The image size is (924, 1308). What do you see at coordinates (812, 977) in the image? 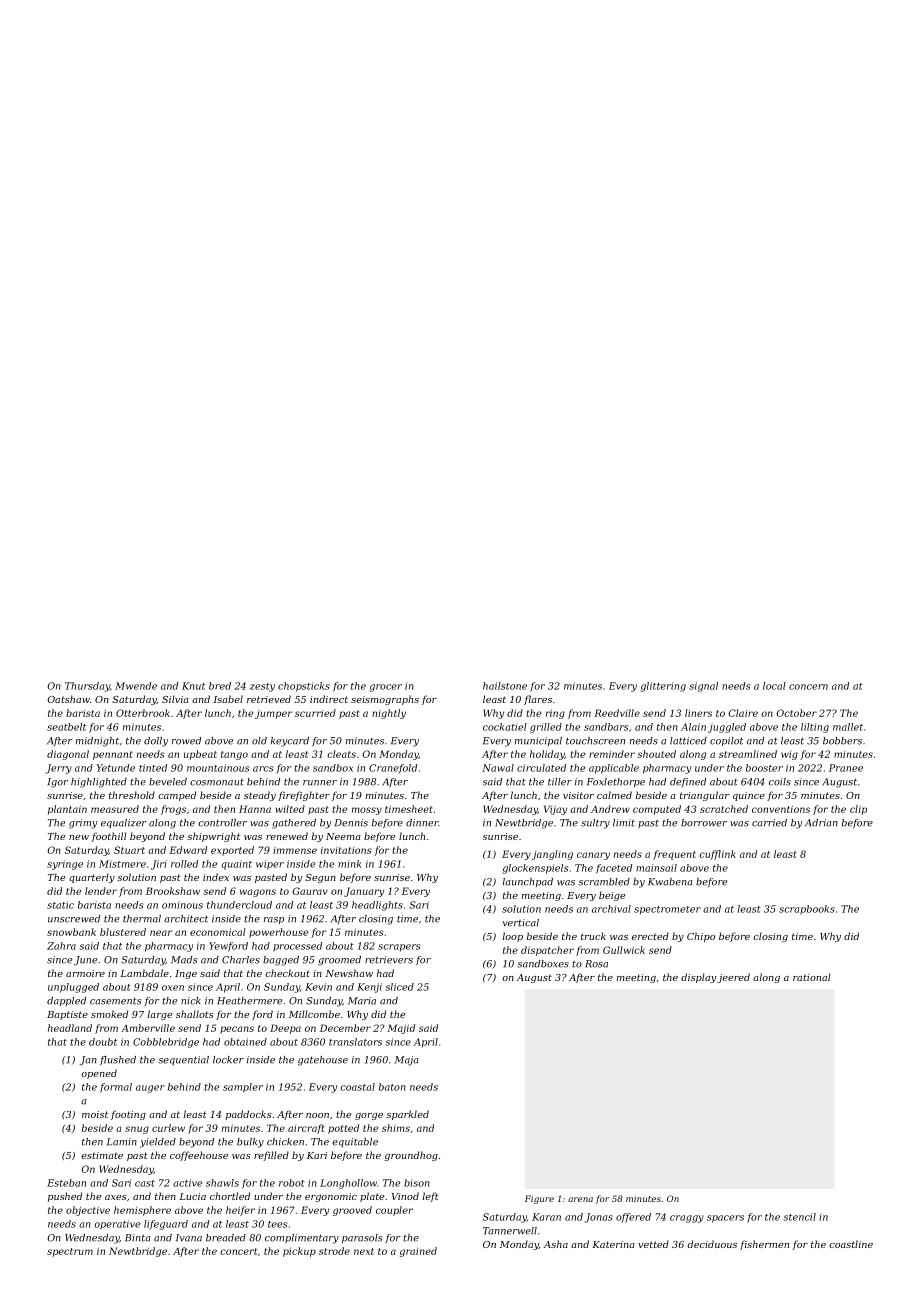
I see `rational` at bounding box center [812, 977].
